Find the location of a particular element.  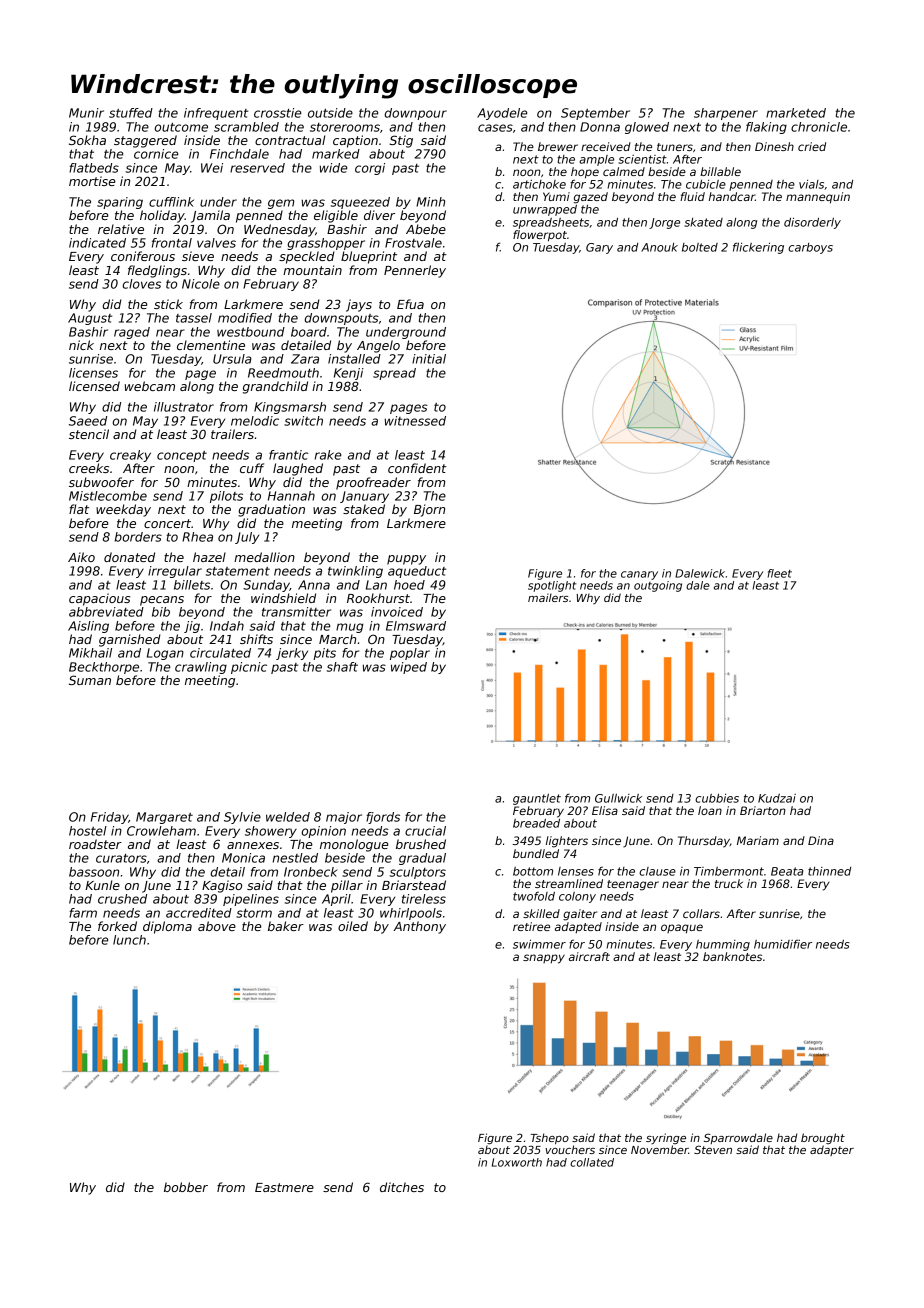

downspouts is located at coordinates (342, 319).
